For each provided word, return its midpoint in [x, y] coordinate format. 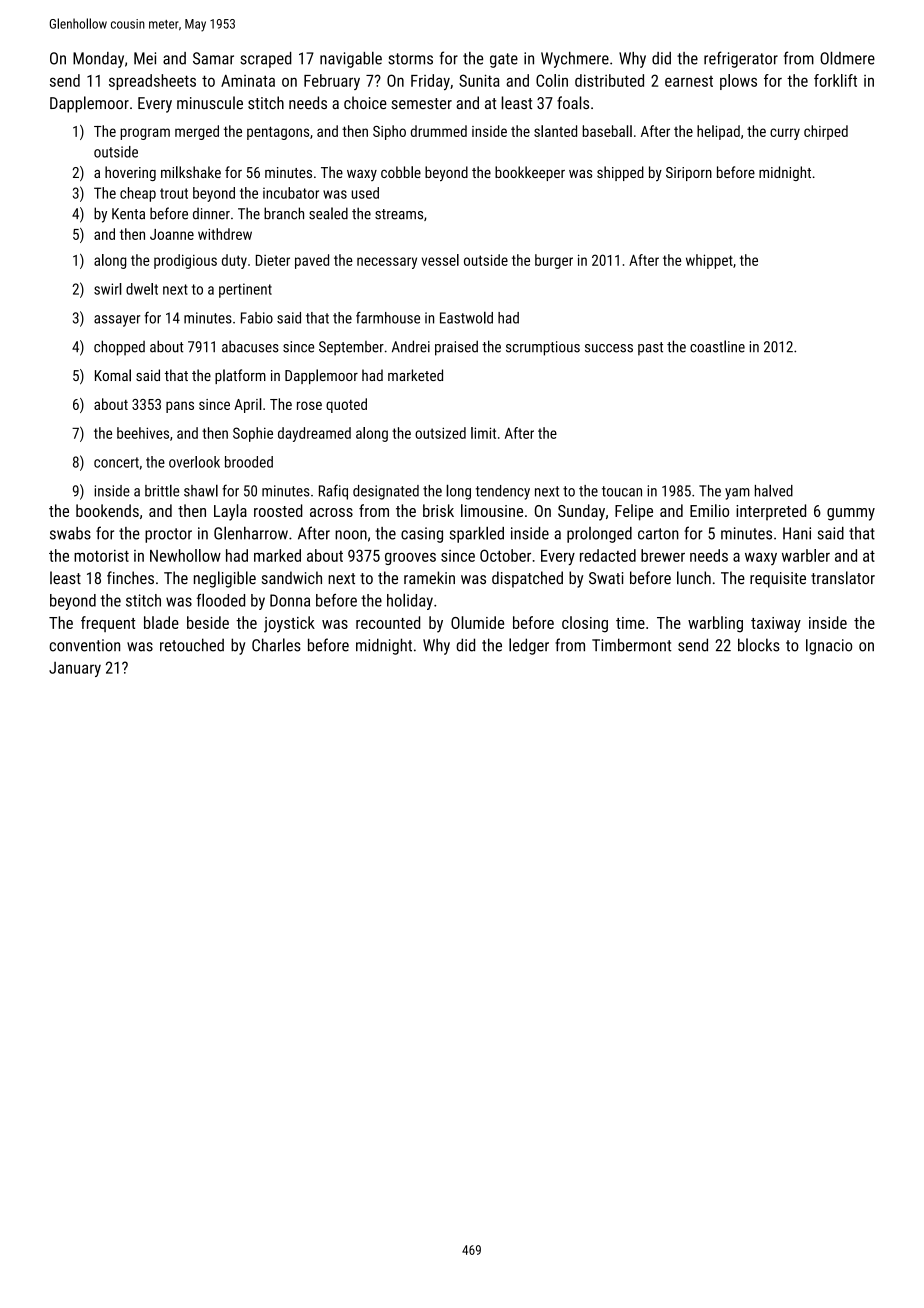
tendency [503, 492]
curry [785, 134]
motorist [101, 556]
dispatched [527, 579]
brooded [249, 462]
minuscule [210, 102]
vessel [440, 260]
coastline [717, 346]
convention [85, 645]
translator [843, 578]
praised [456, 348]
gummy [851, 514]
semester [422, 103]
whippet [709, 261]
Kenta [128, 214]
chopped [119, 348]
